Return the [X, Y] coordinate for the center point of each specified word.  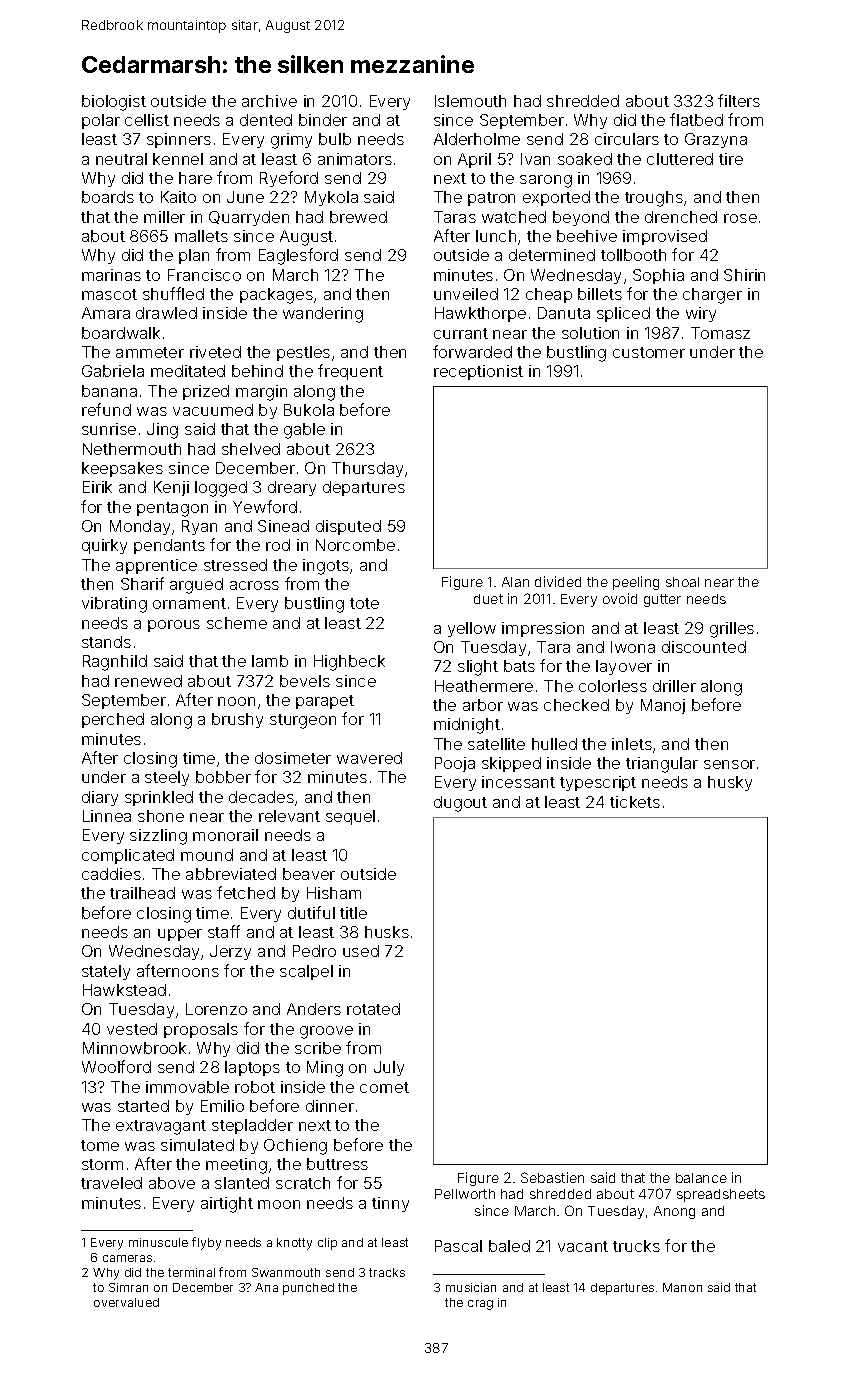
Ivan [535, 159]
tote [364, 603]
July [389, 1068]
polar [101, 121]
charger [712, 296]
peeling [636, 583]
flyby [206, 1243]
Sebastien [552, 1177]
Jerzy [230, 952]
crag [480, 1305]
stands [106, 642]
